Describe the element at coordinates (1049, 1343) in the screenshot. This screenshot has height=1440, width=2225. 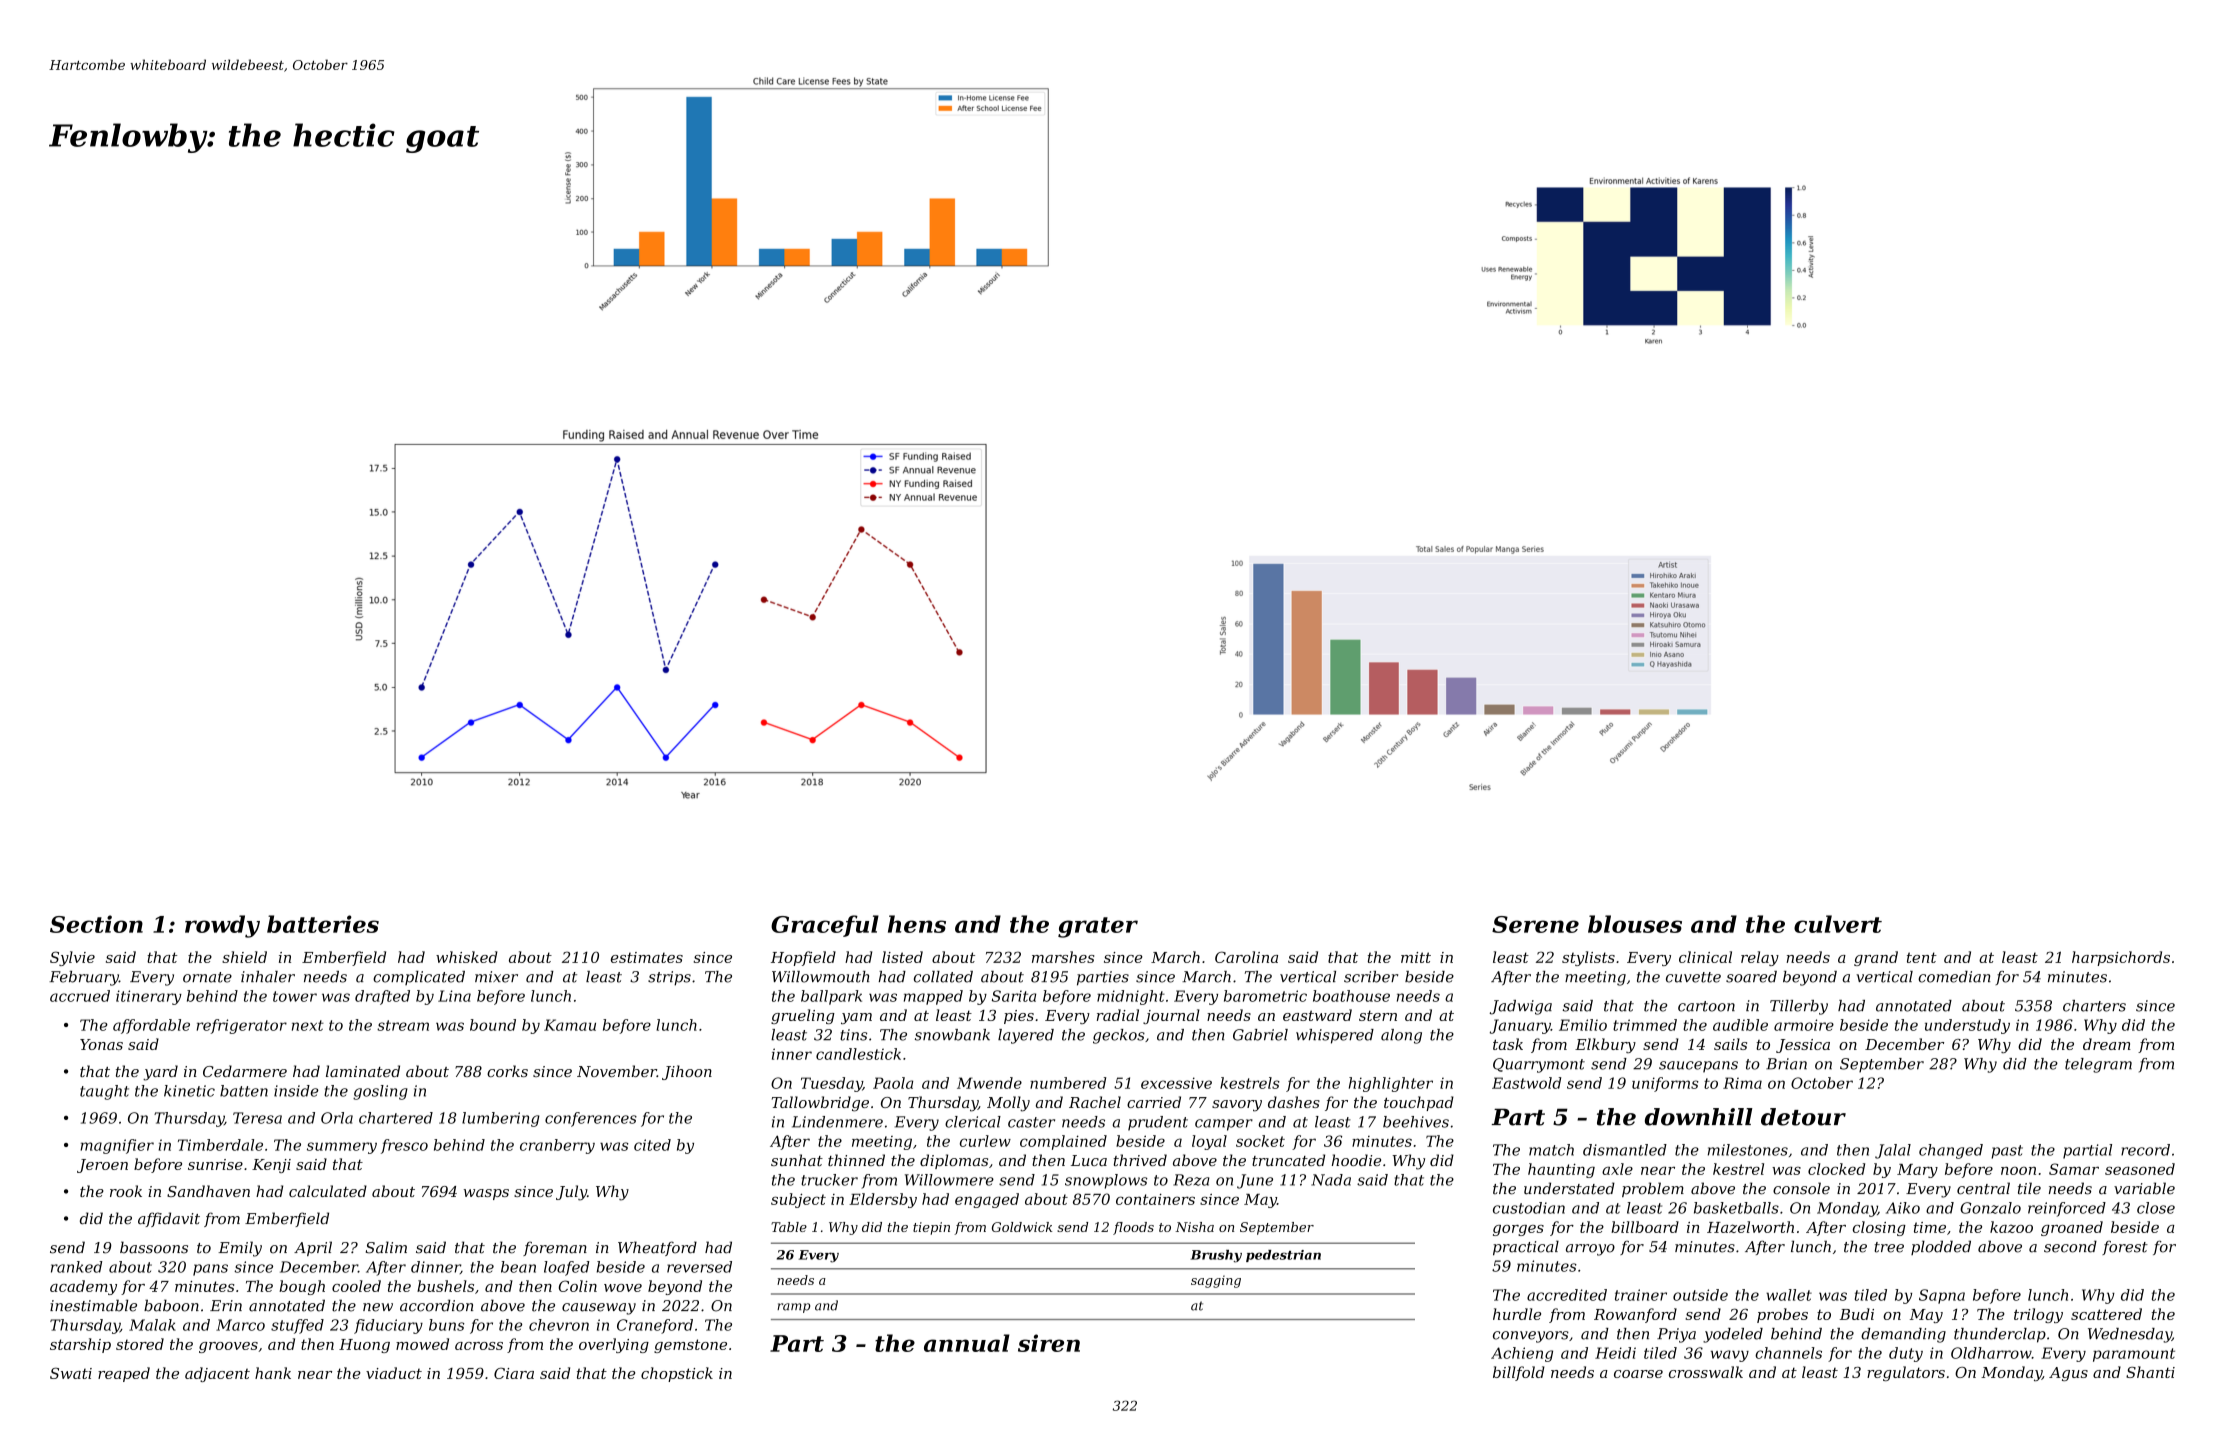
I see `siren` at that location.
